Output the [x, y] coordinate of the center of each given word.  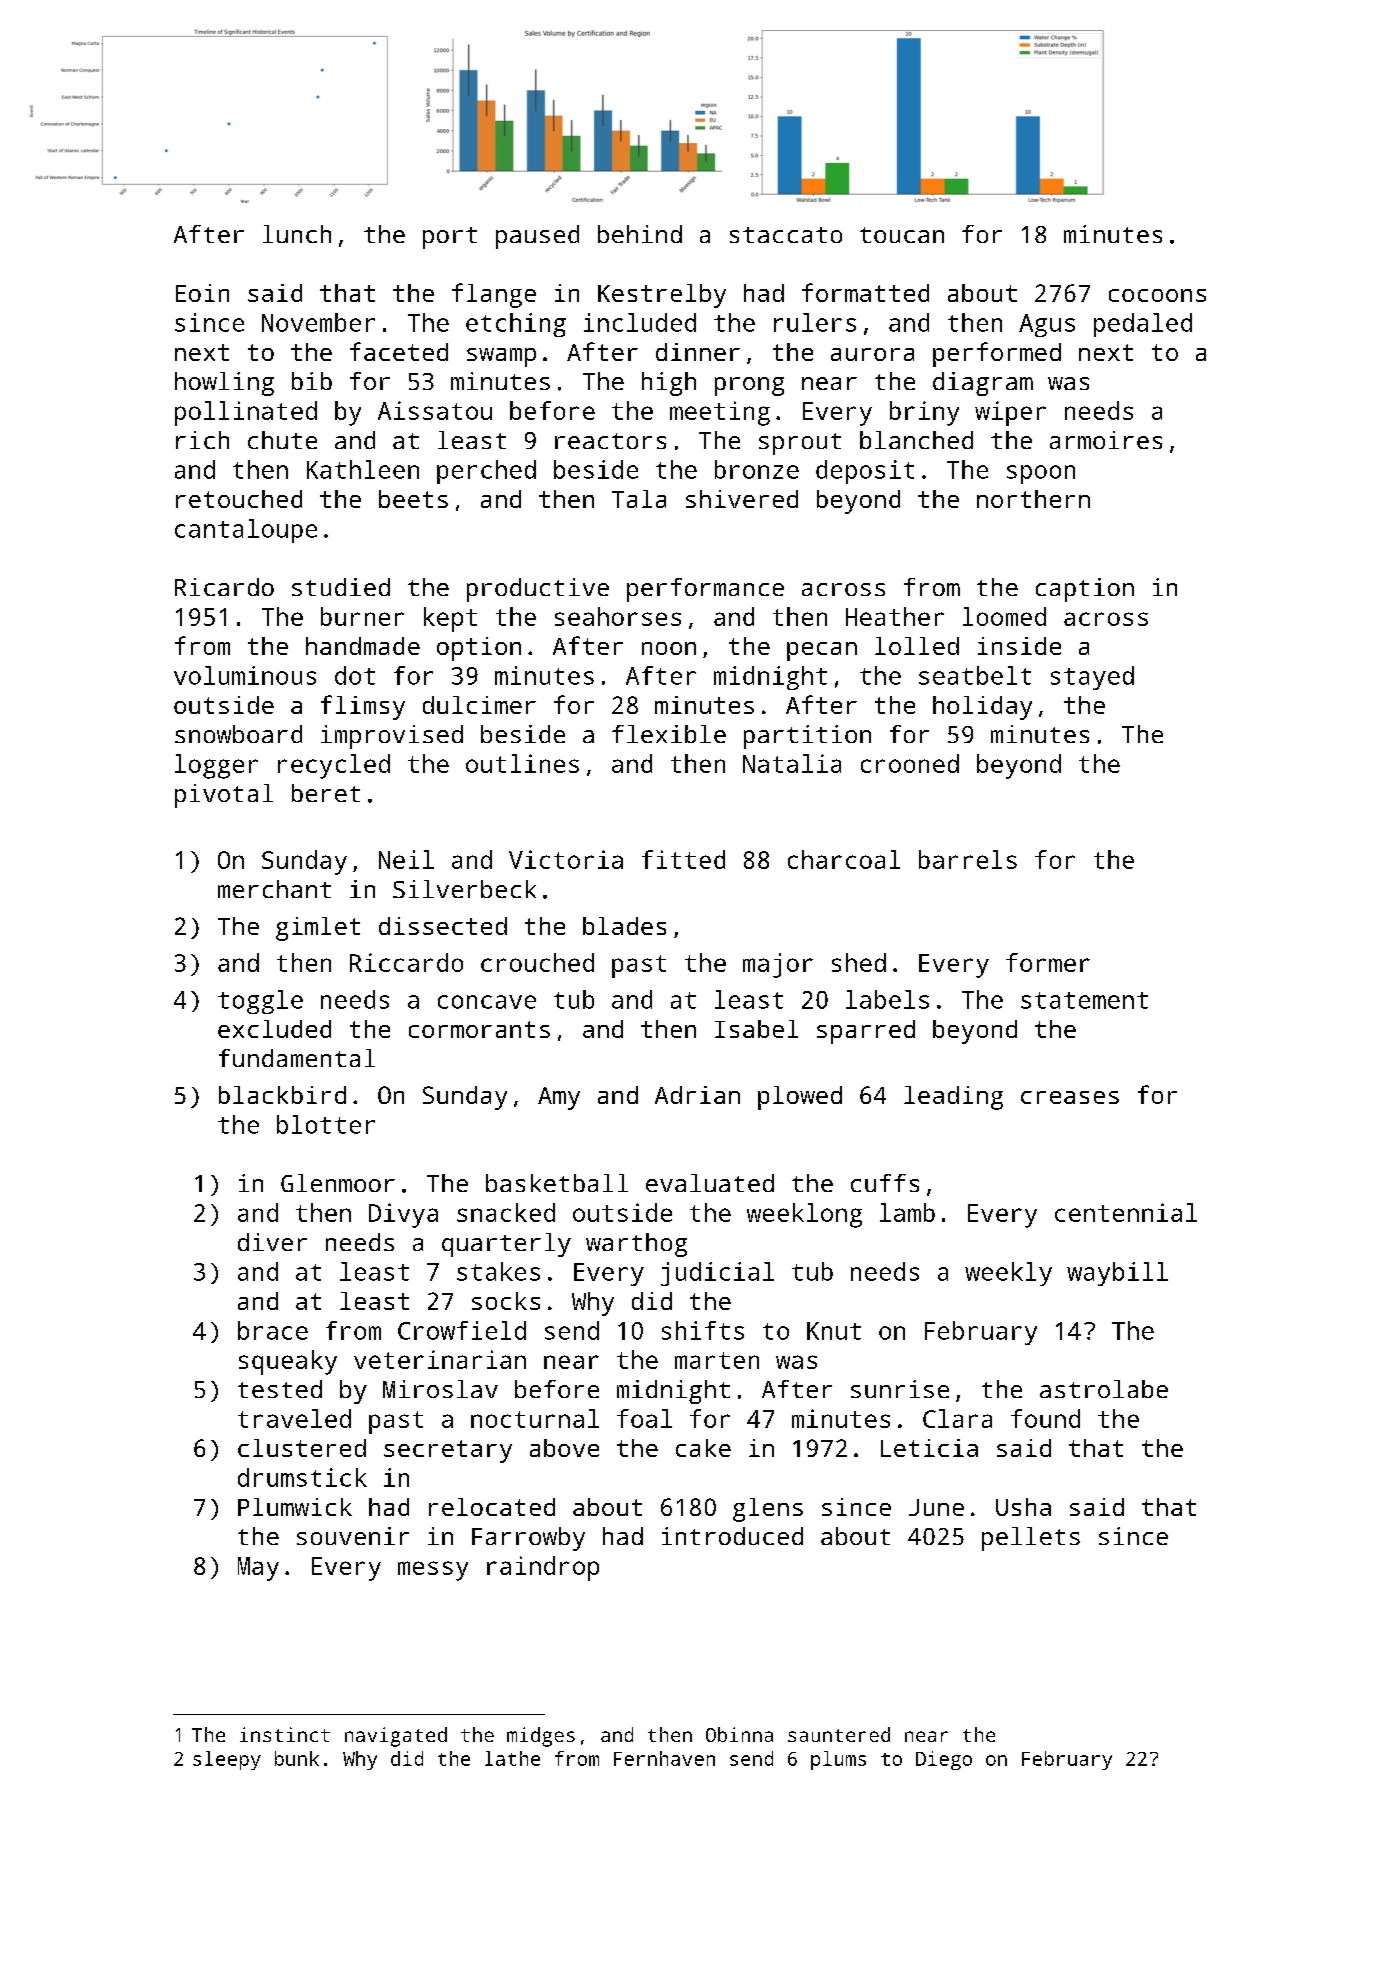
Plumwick [295, 1507]
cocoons [1157, 295]
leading [953, 1098]
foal [644, 1418]
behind [640, 234]
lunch [297, 234]
